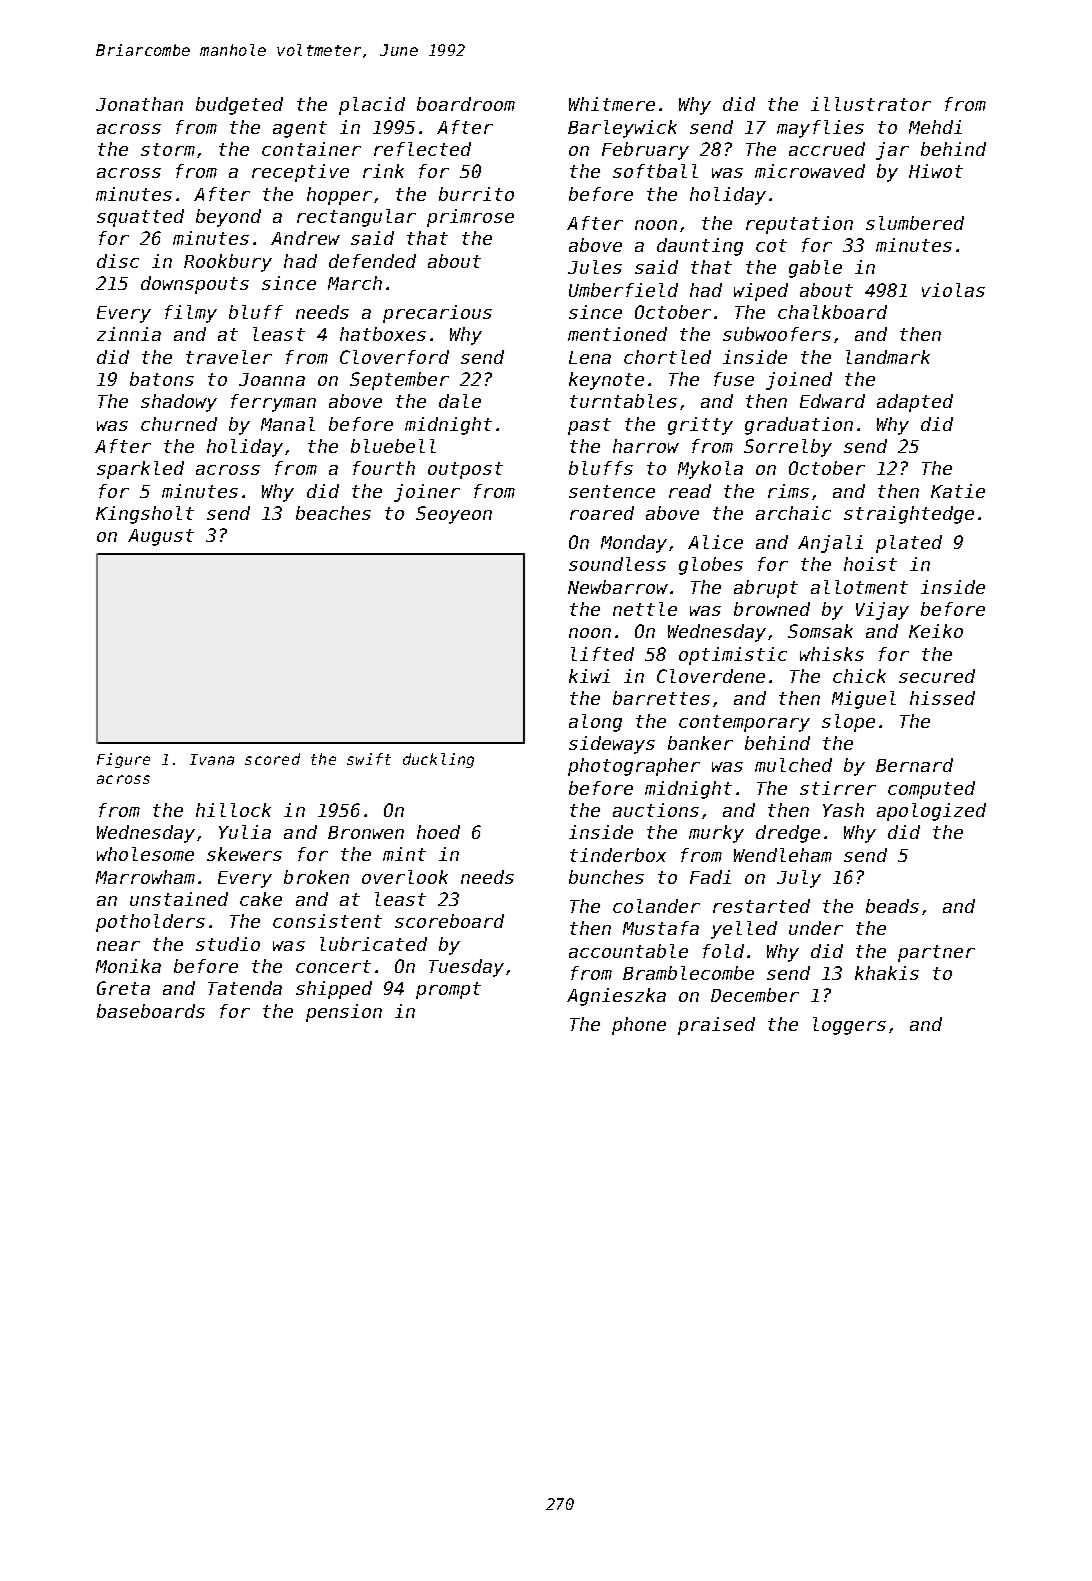 This screenshot has height=1581, width=1092. What do you see at coordinates (422, 149) in the screenshot?
I see `reflected` at bounding box center [422, 149].
